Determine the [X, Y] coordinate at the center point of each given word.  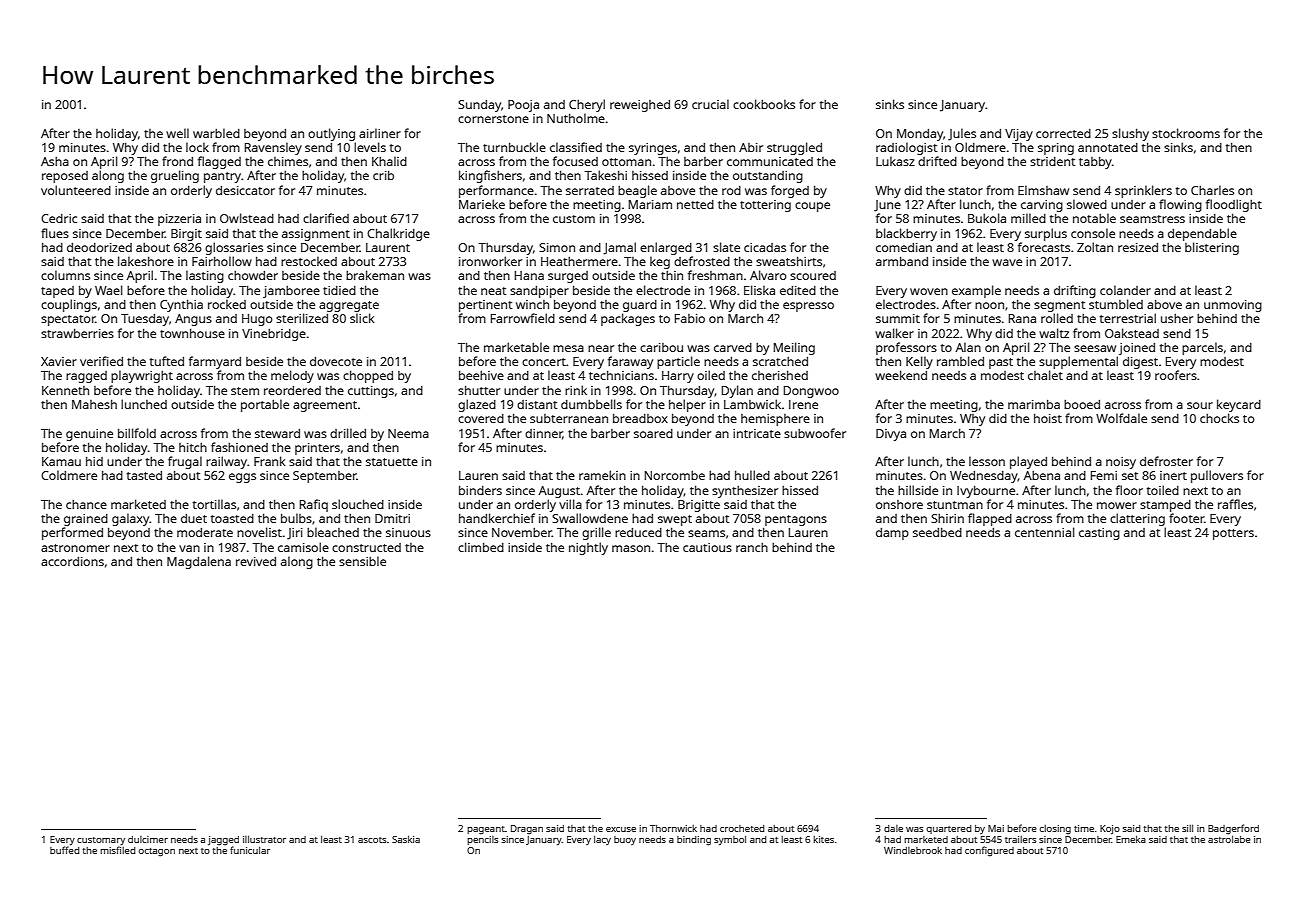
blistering [1212, 248]
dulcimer [148, 839]
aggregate [349, 306]
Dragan [527, 829]
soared [653, 433]
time [1084, 828]
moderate [205, 532]
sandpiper [539, 292]
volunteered [76, 190]
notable [1094, 218]
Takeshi [605, 175]
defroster [1166, 461]
